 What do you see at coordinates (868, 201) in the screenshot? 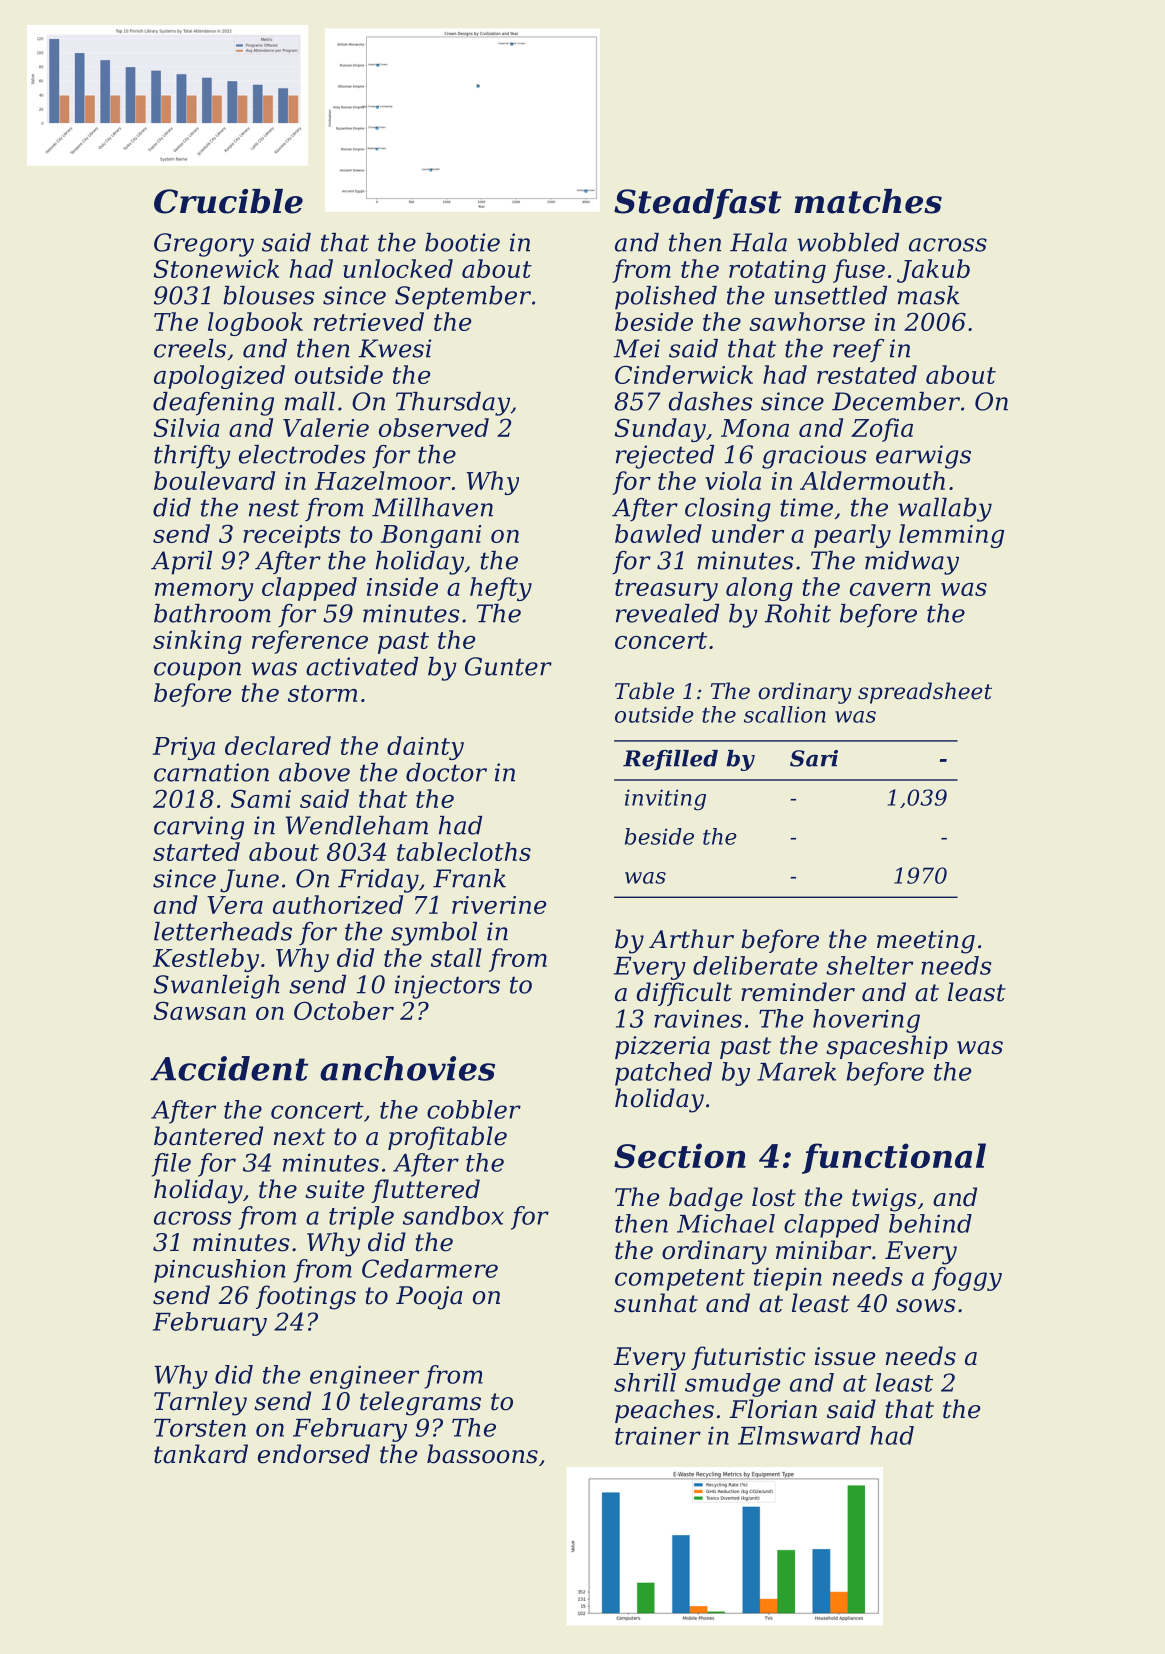
I see `matches` at bounding box center [868, 201].
